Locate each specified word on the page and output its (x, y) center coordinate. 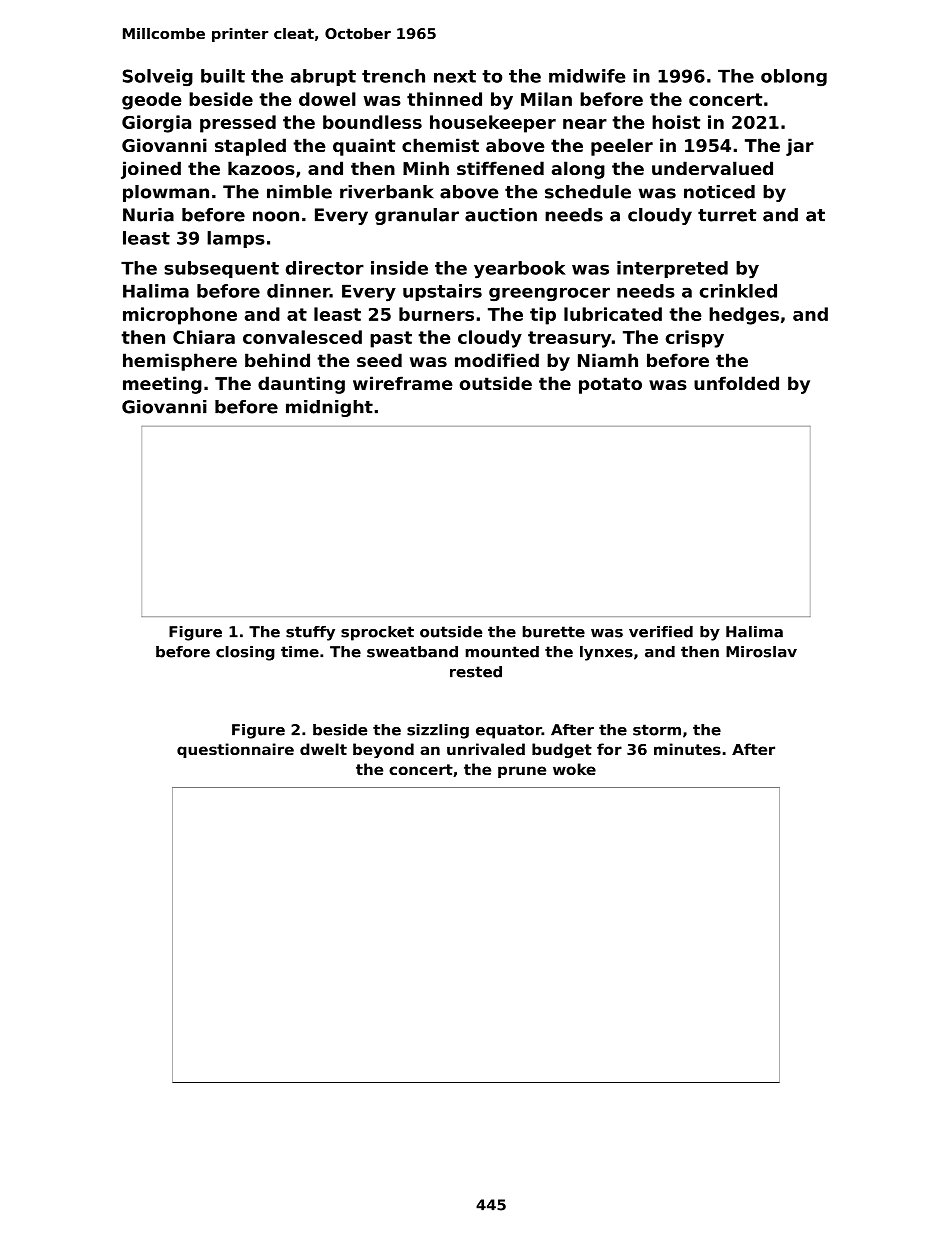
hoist (676, 122)
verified (661, 632)
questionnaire (235, 750)
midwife (587, 76)
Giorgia (156, 124)
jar (800, 147)
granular (417, 216)
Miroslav (761, 652)
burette (554, 632)
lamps (236, 239)
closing (245, 653)
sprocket (377, 633)
